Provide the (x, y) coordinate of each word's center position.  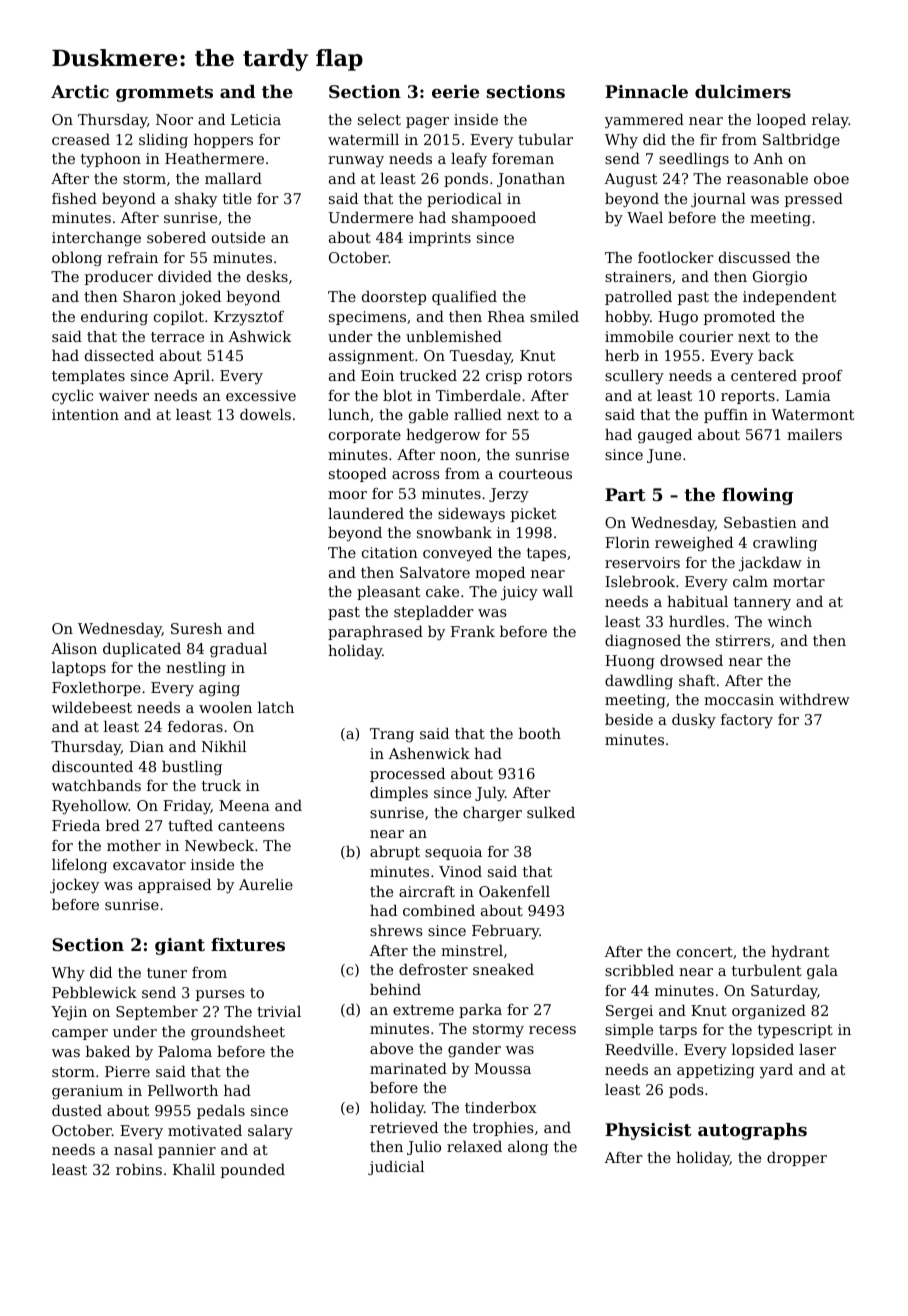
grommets (164, 94)
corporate (365, 436)
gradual (238, 650)
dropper (797, 1159)
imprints (440, 239)
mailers (814, 434)
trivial (279, 1011)
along (528, 1148)
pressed (814, 200)
